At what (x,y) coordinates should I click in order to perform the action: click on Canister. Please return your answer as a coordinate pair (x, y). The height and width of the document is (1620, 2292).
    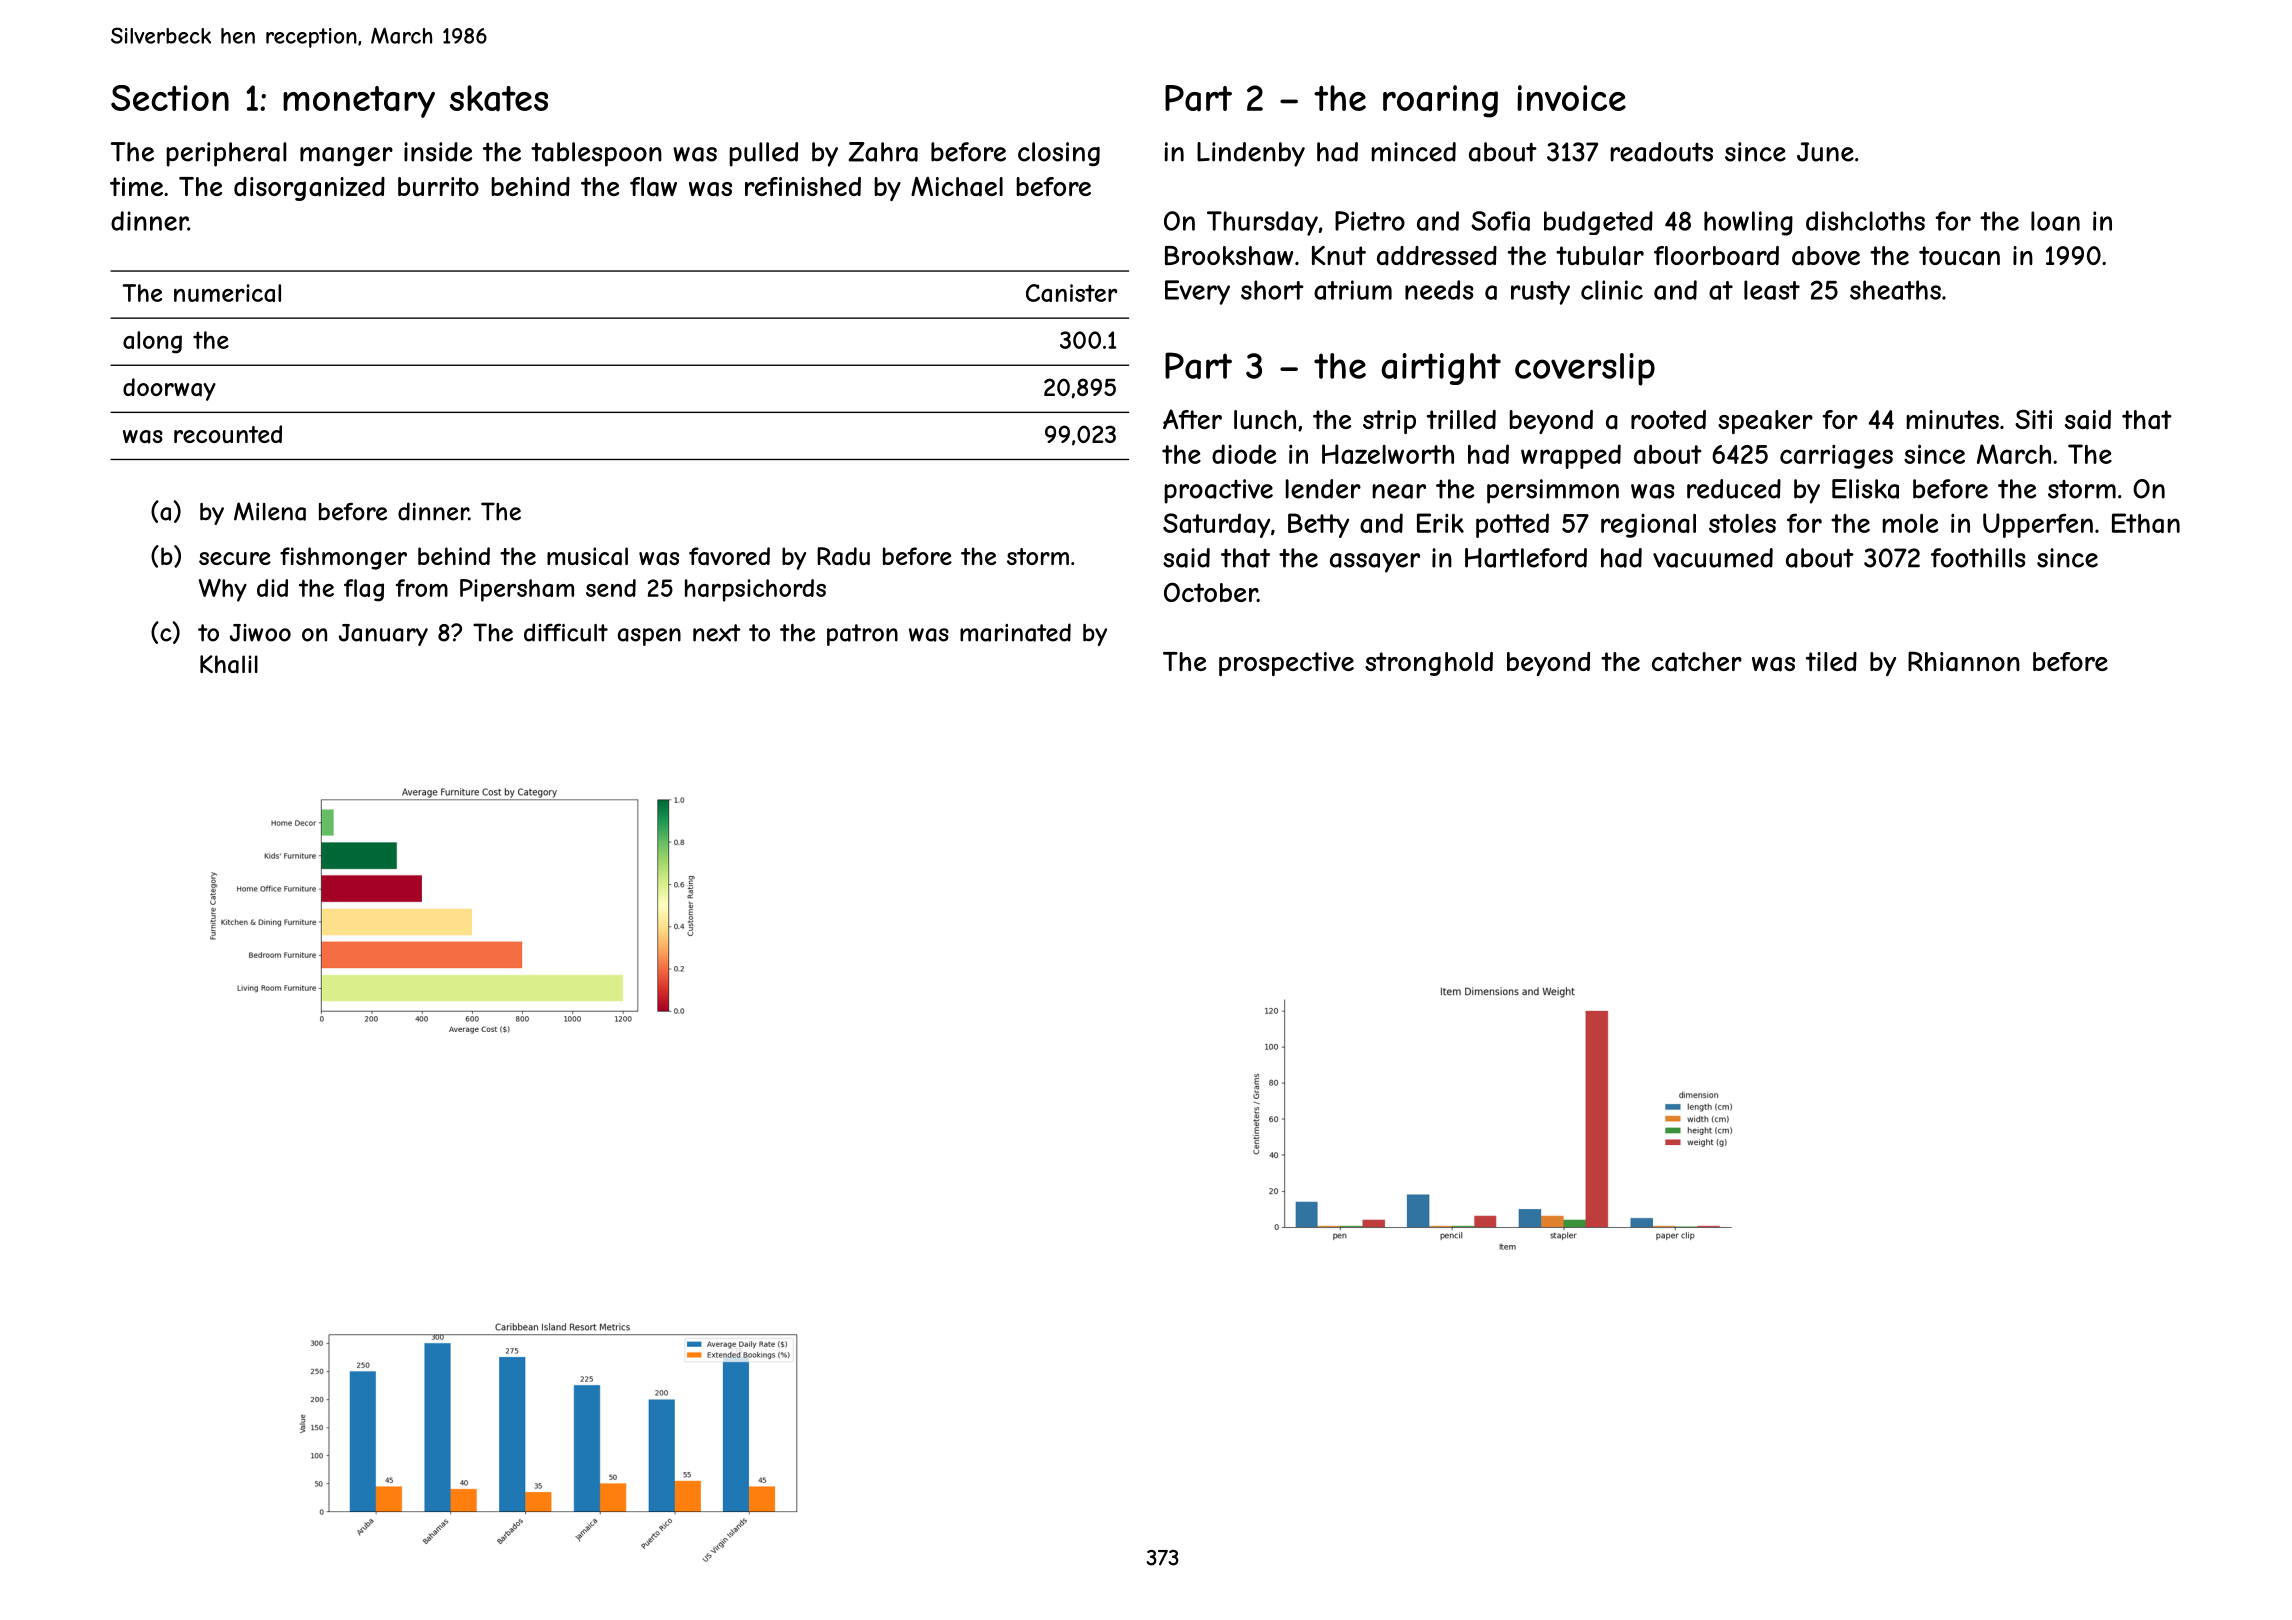
    Looking at the image, I should click on (1071, 293).
